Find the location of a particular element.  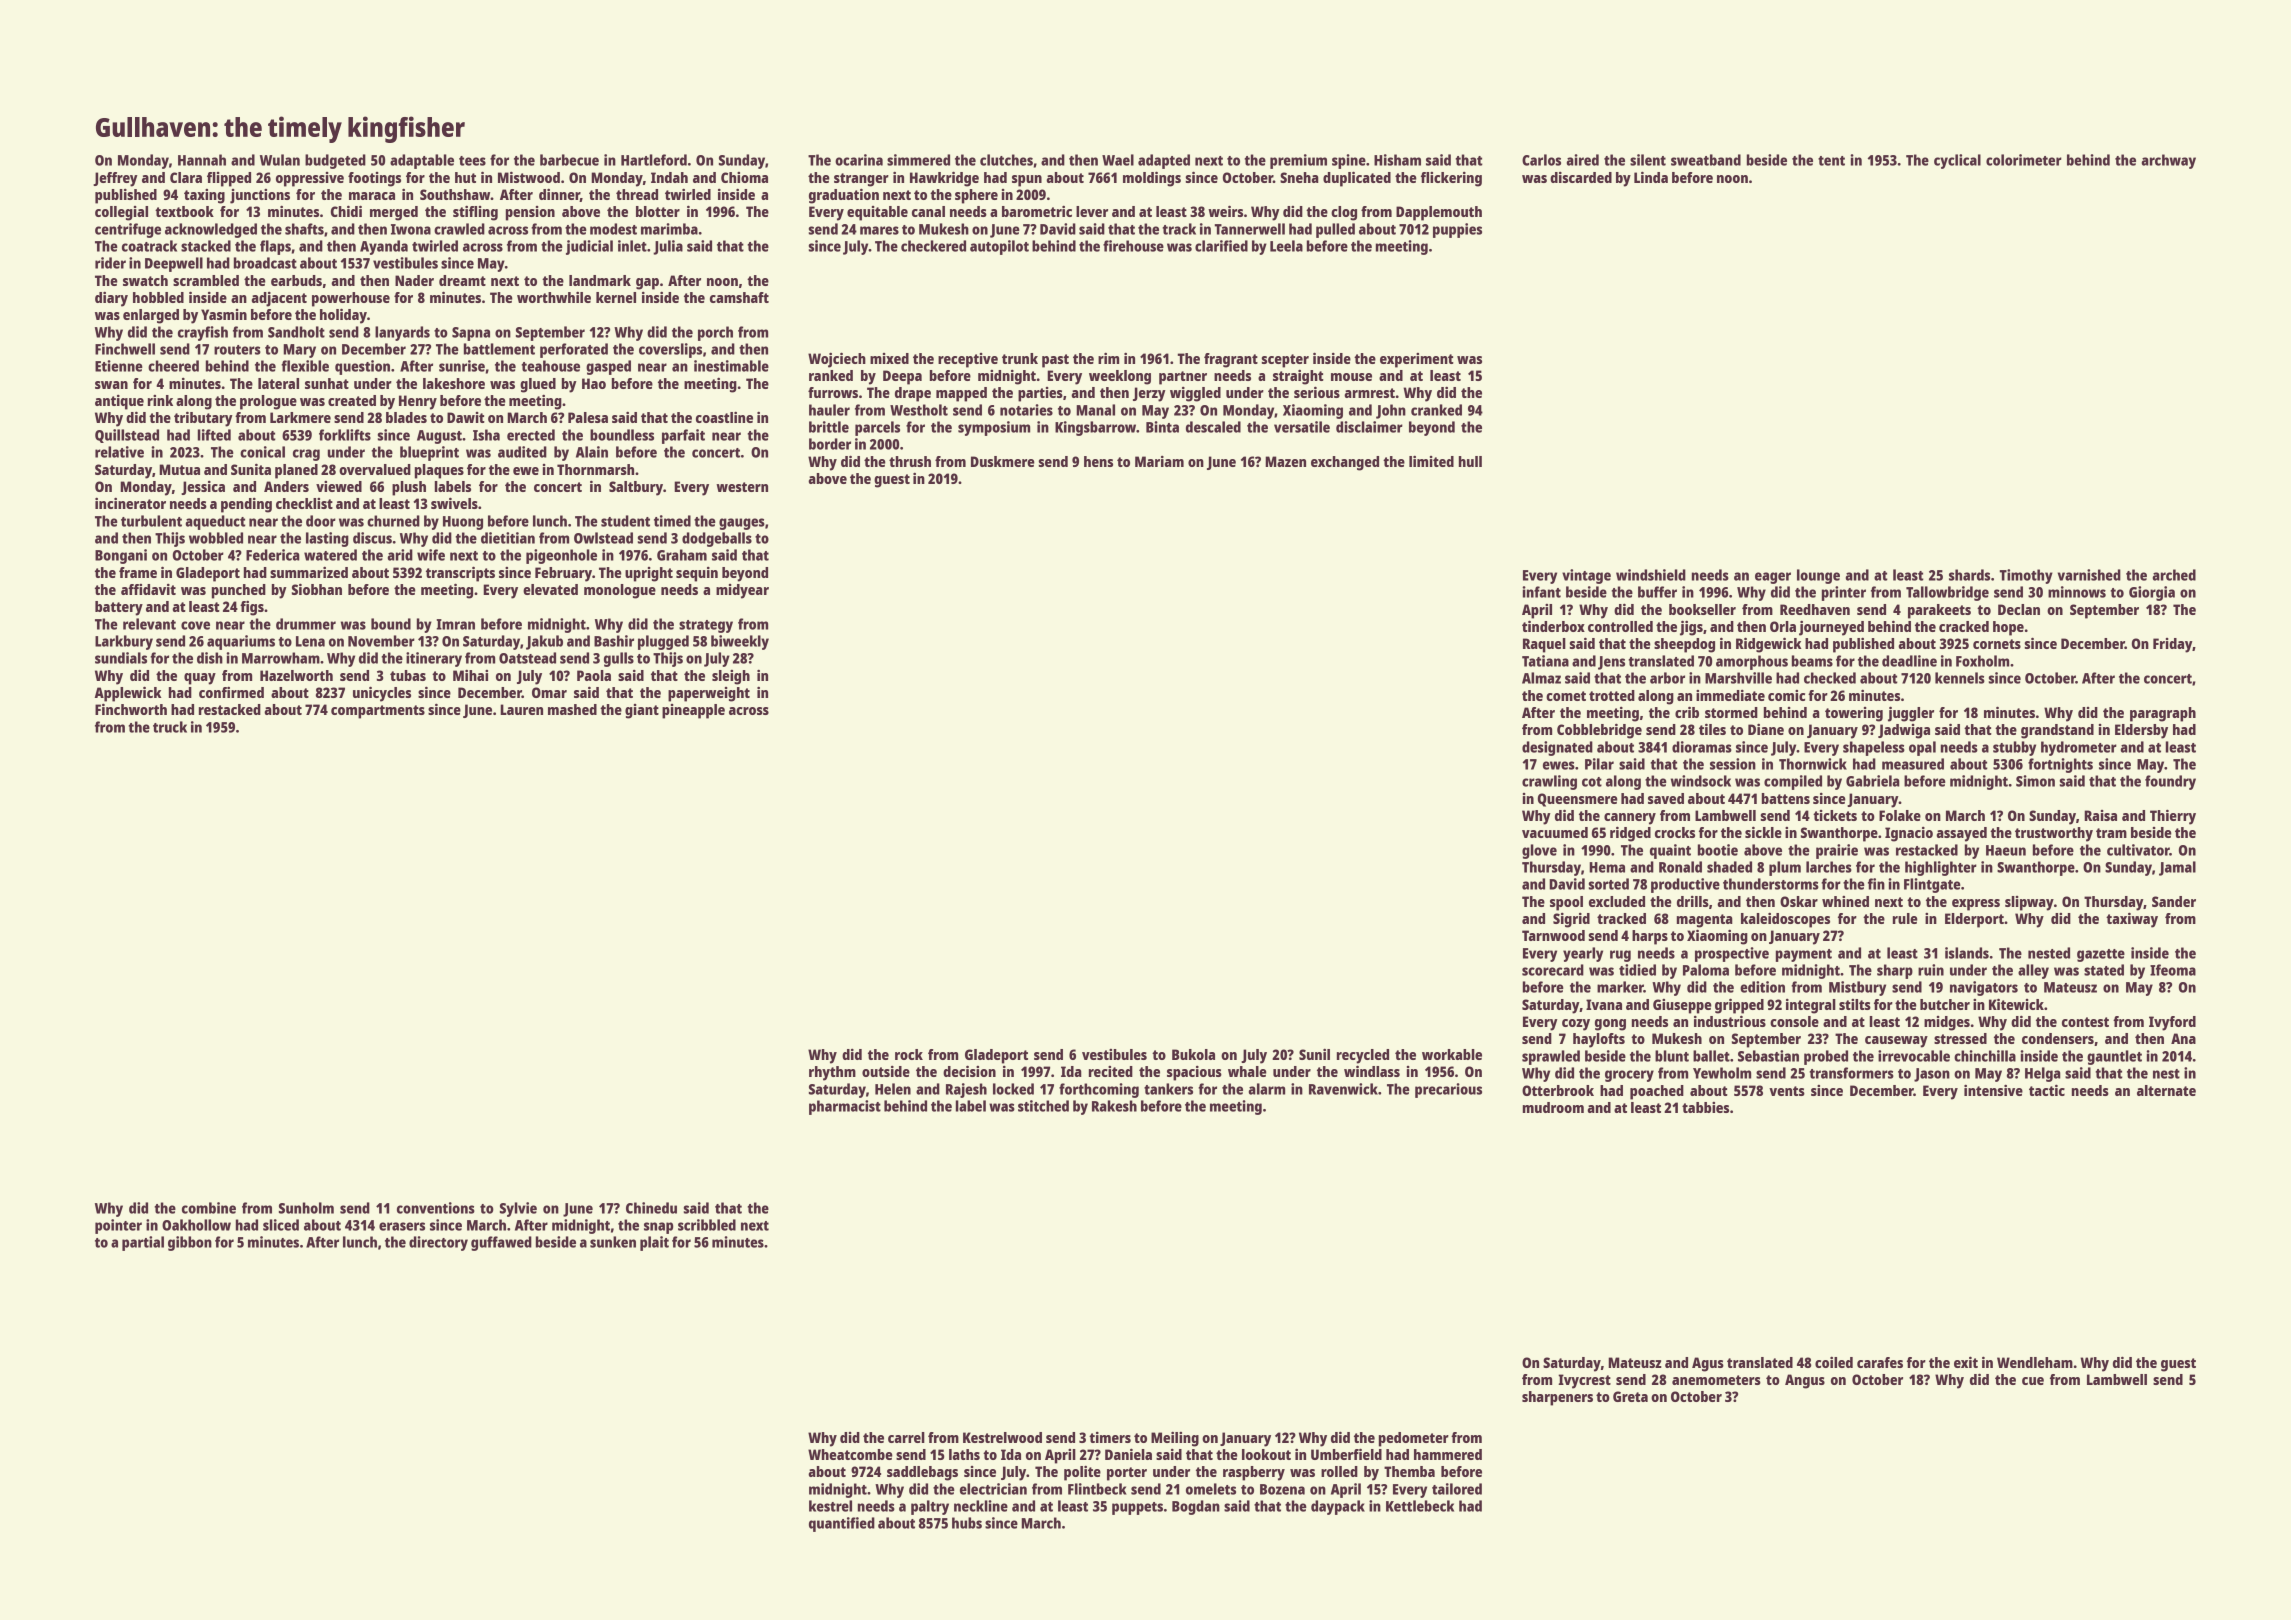

Raisa is located at coordinates (2100, 815).
